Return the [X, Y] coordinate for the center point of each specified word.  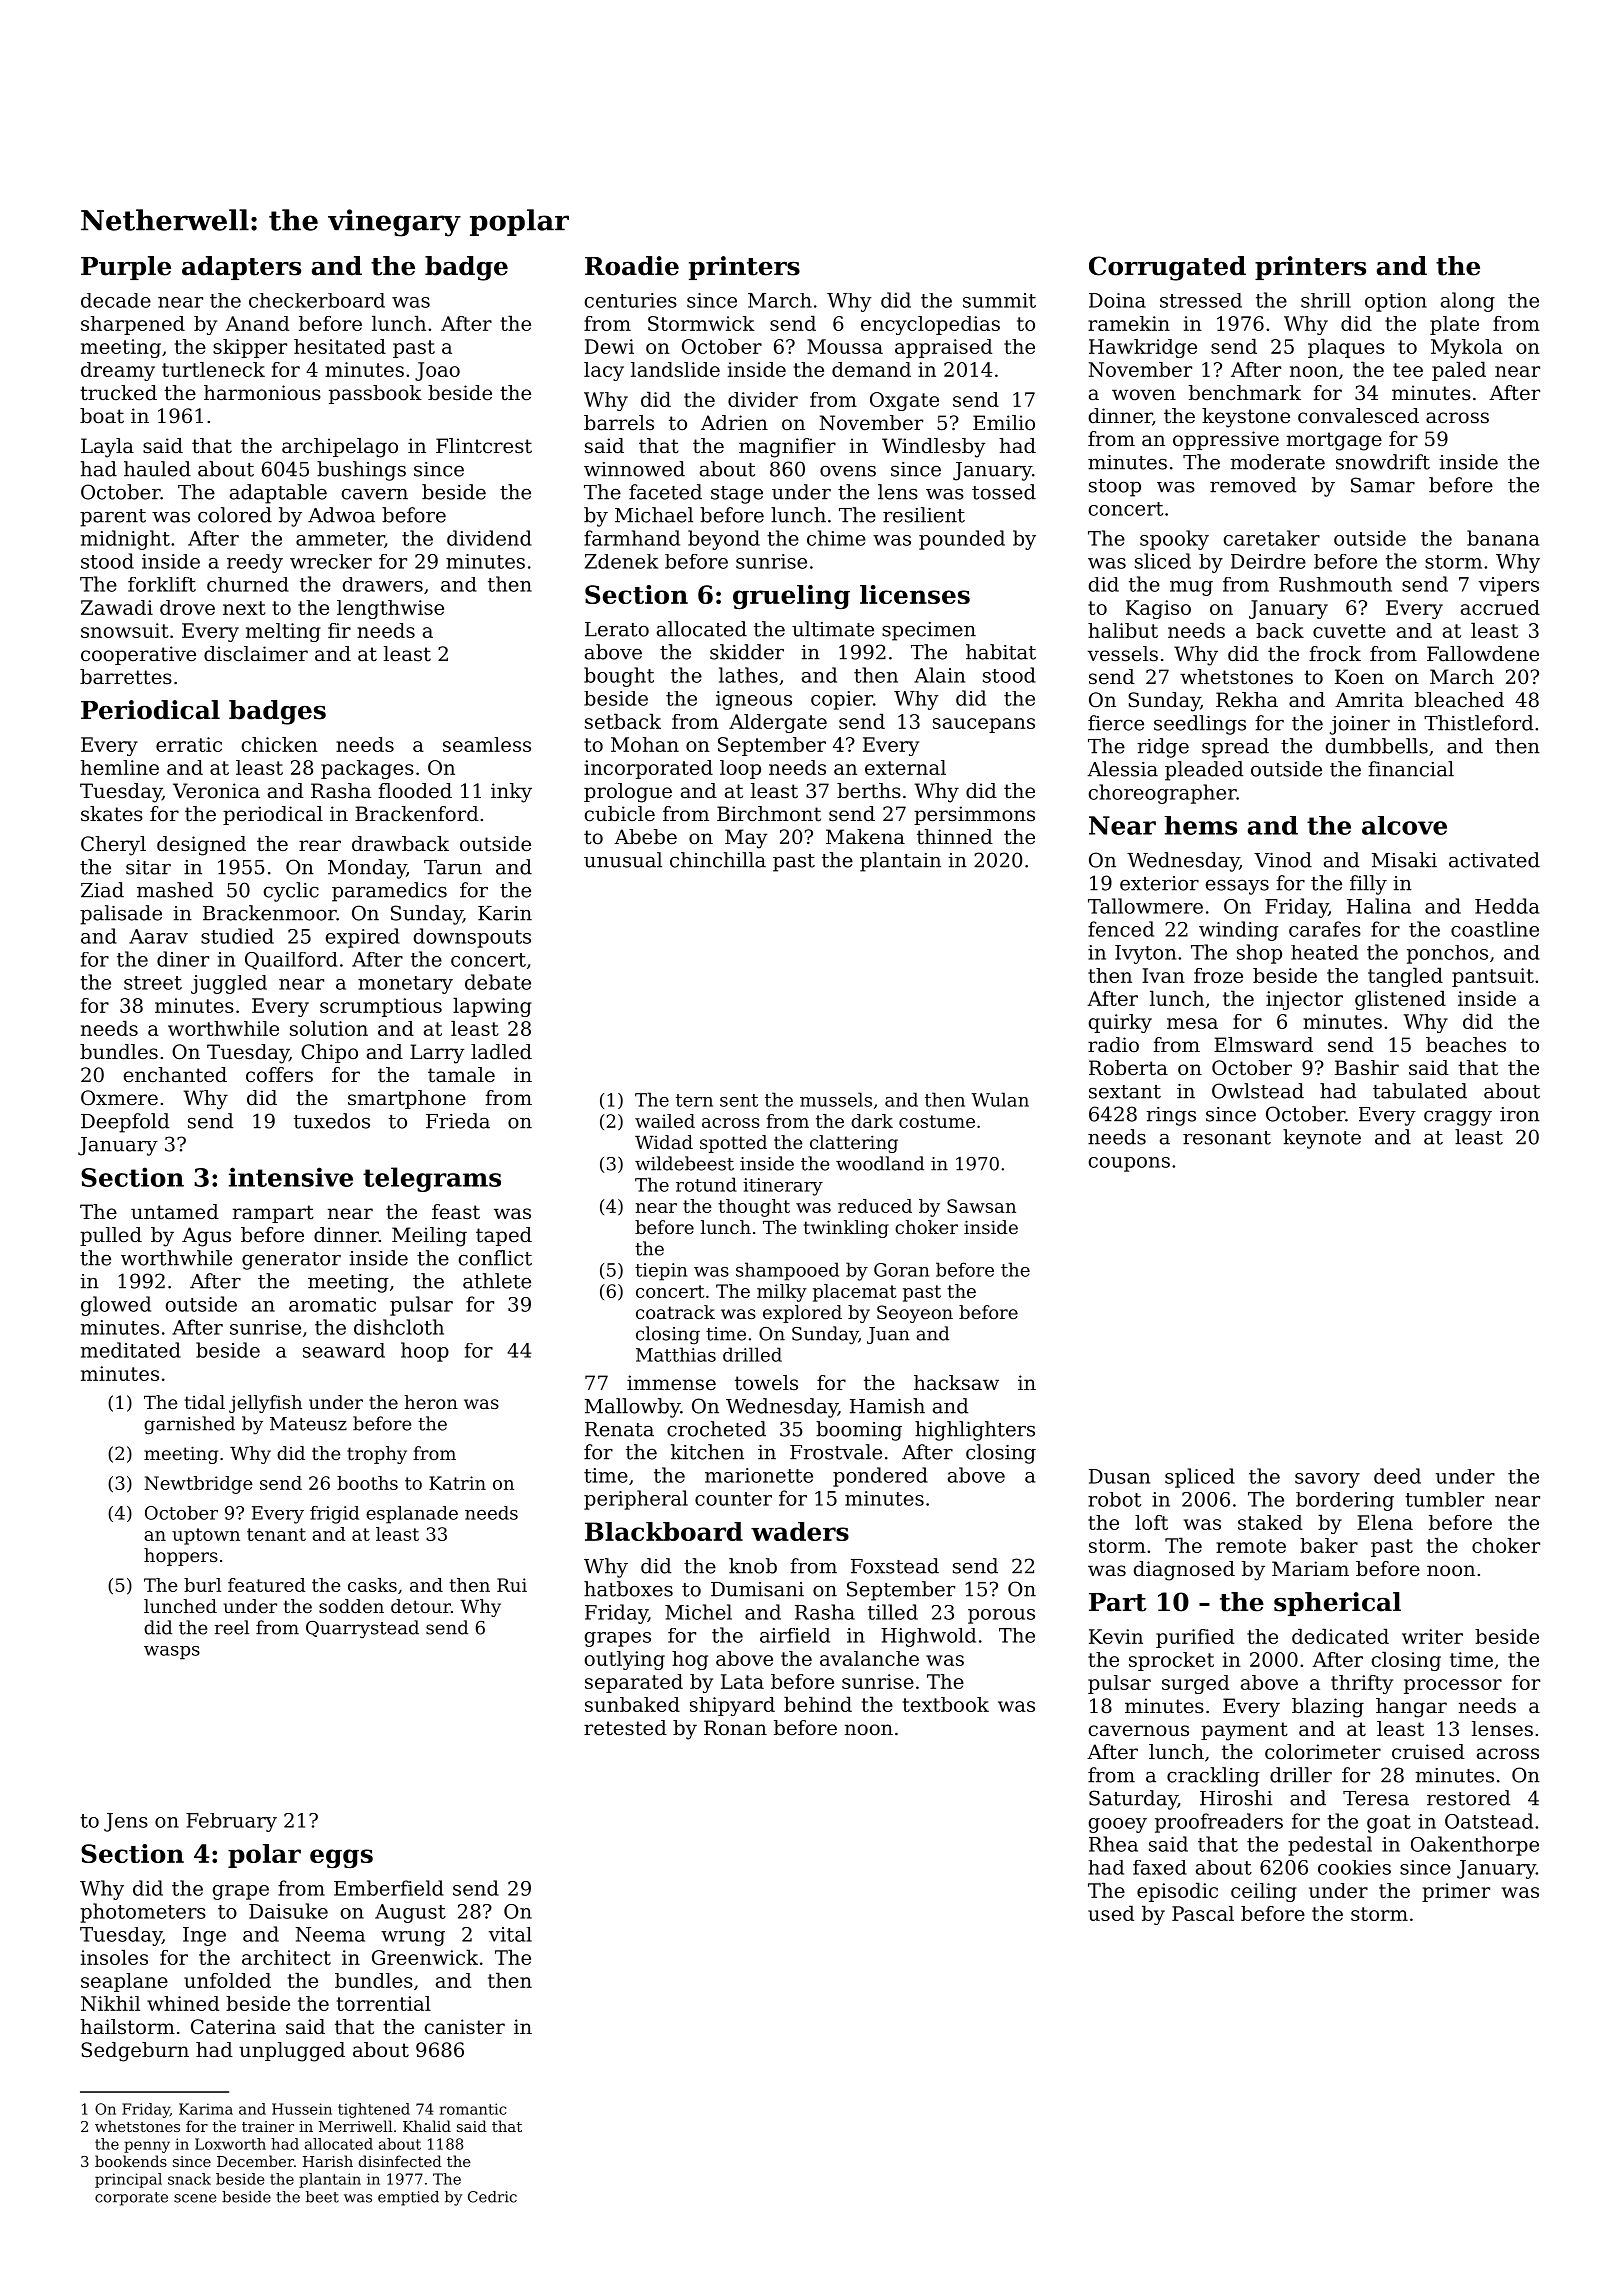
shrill [1326, 300]
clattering [854, 1144]
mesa [1192, 1023]
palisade [121, 915]
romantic [473, 2109]
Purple [126, 268]
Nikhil [110, 2003]
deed [1397, 1476]
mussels [836, 1099]
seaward [344, 1350]
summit [999, 300]
